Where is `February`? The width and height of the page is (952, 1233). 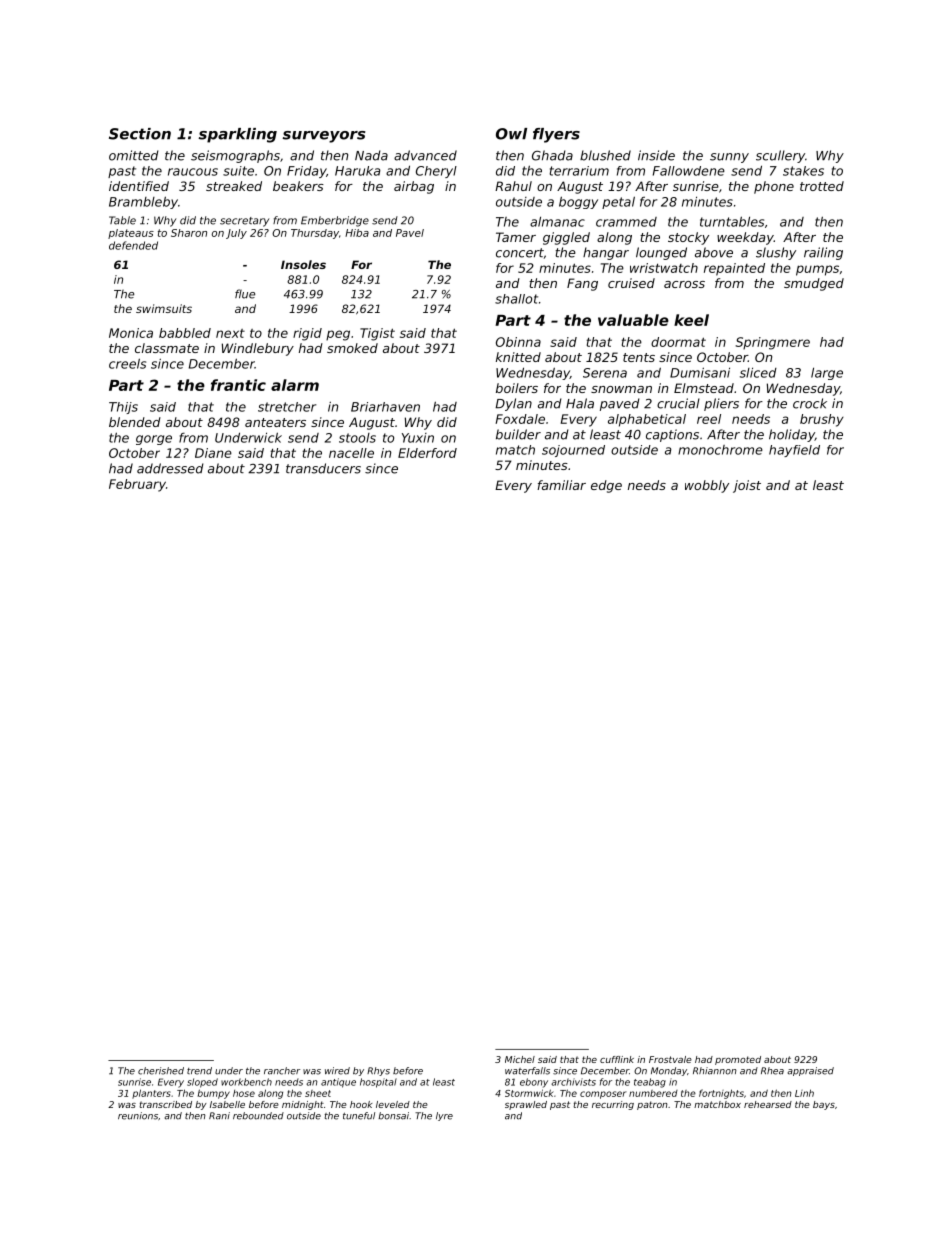 February is located at coordinates (137, 485).
